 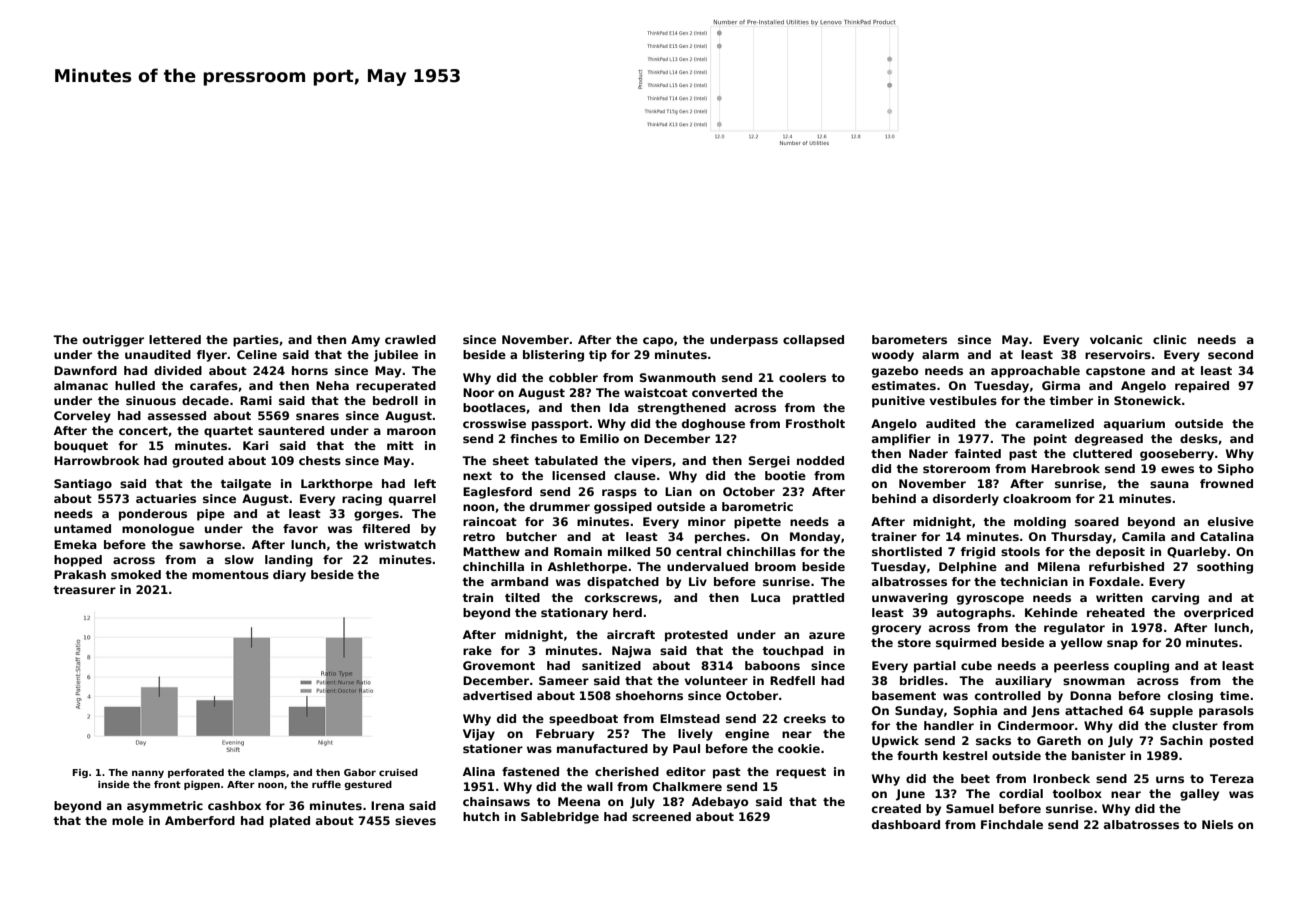 I want to click on advertised, so click(x=497, y=695).
